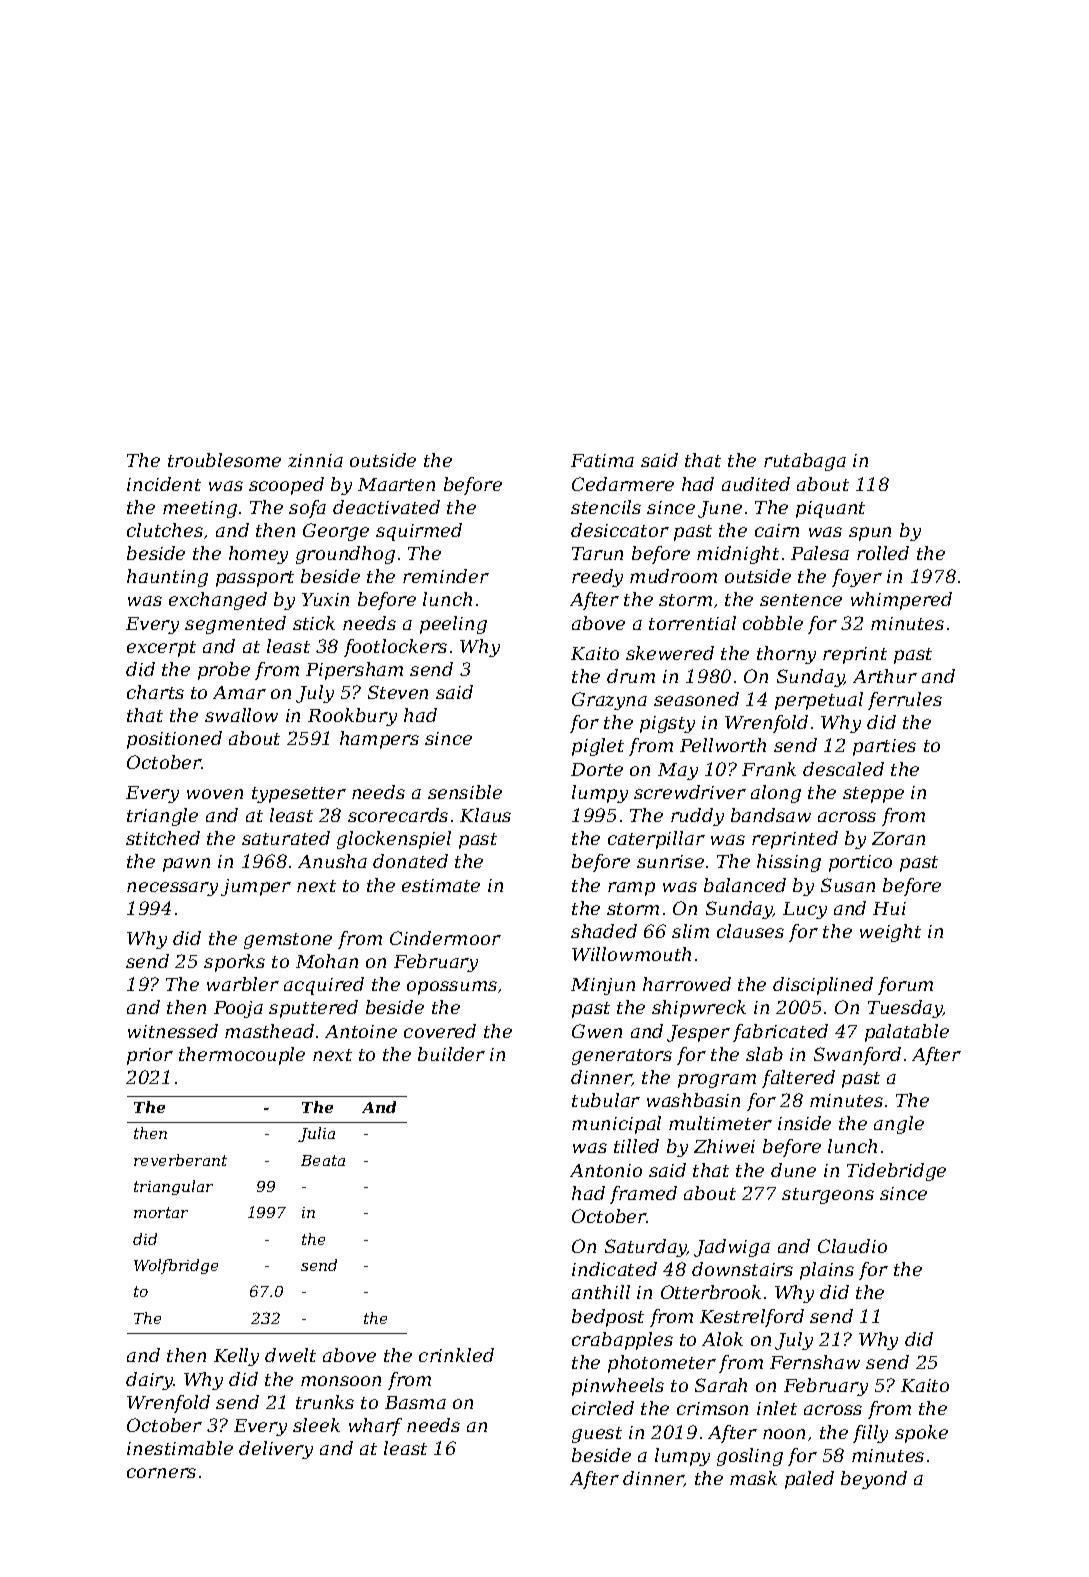 The image size is (1089, 1577). What do you see at coordinates (601, 1292) in the screenshot?
I see `anthill` at bounding box center [601, 1292].
